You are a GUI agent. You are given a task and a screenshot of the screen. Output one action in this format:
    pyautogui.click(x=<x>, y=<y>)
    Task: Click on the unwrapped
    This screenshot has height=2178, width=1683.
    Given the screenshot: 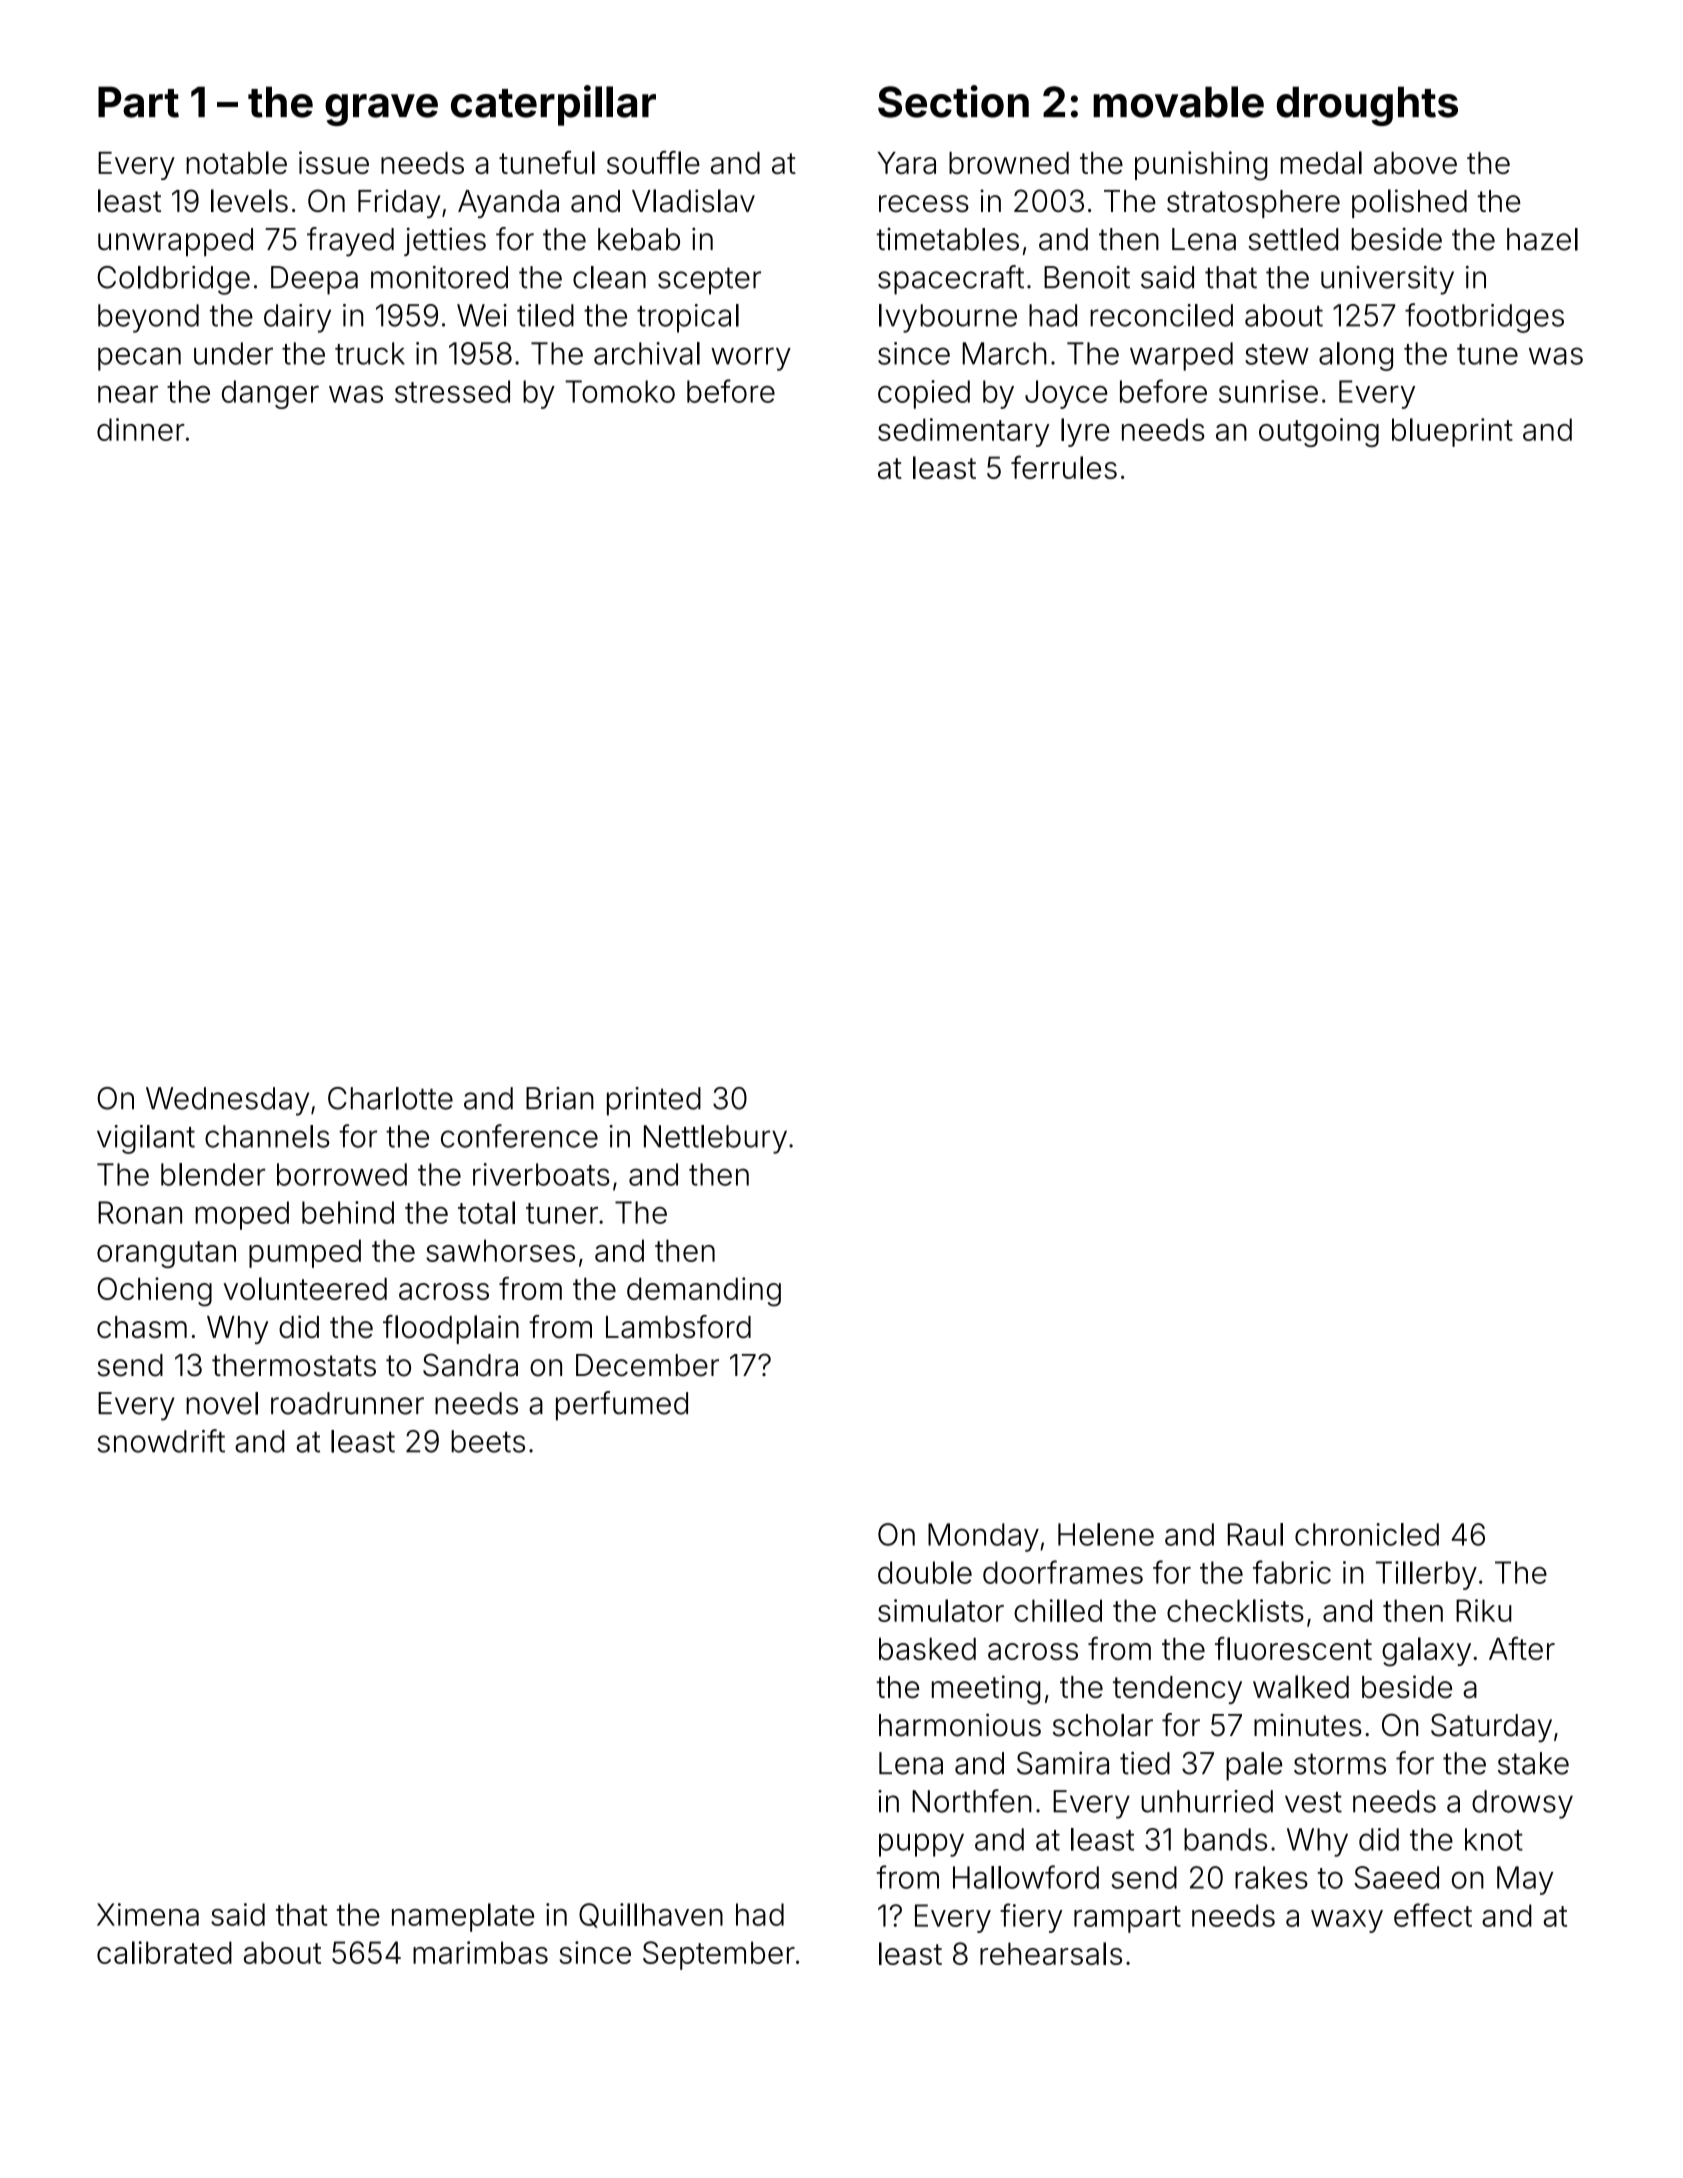 What is the action you would take?
    pyautogui.click(x=175, y=242)
